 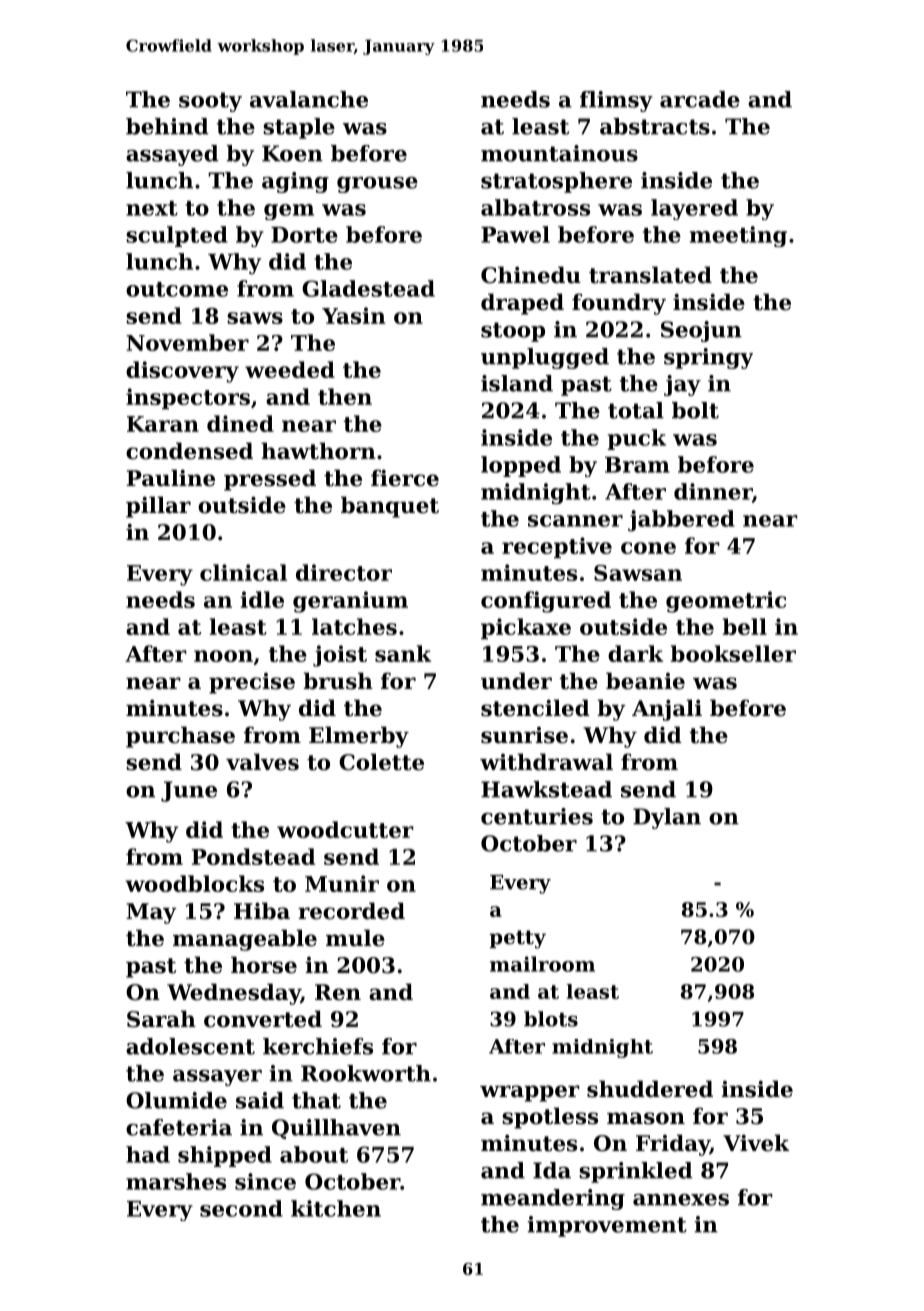 What do you see at coordinates (189, 791) in the document?
I see `June` at bounding box center [189, 791].
